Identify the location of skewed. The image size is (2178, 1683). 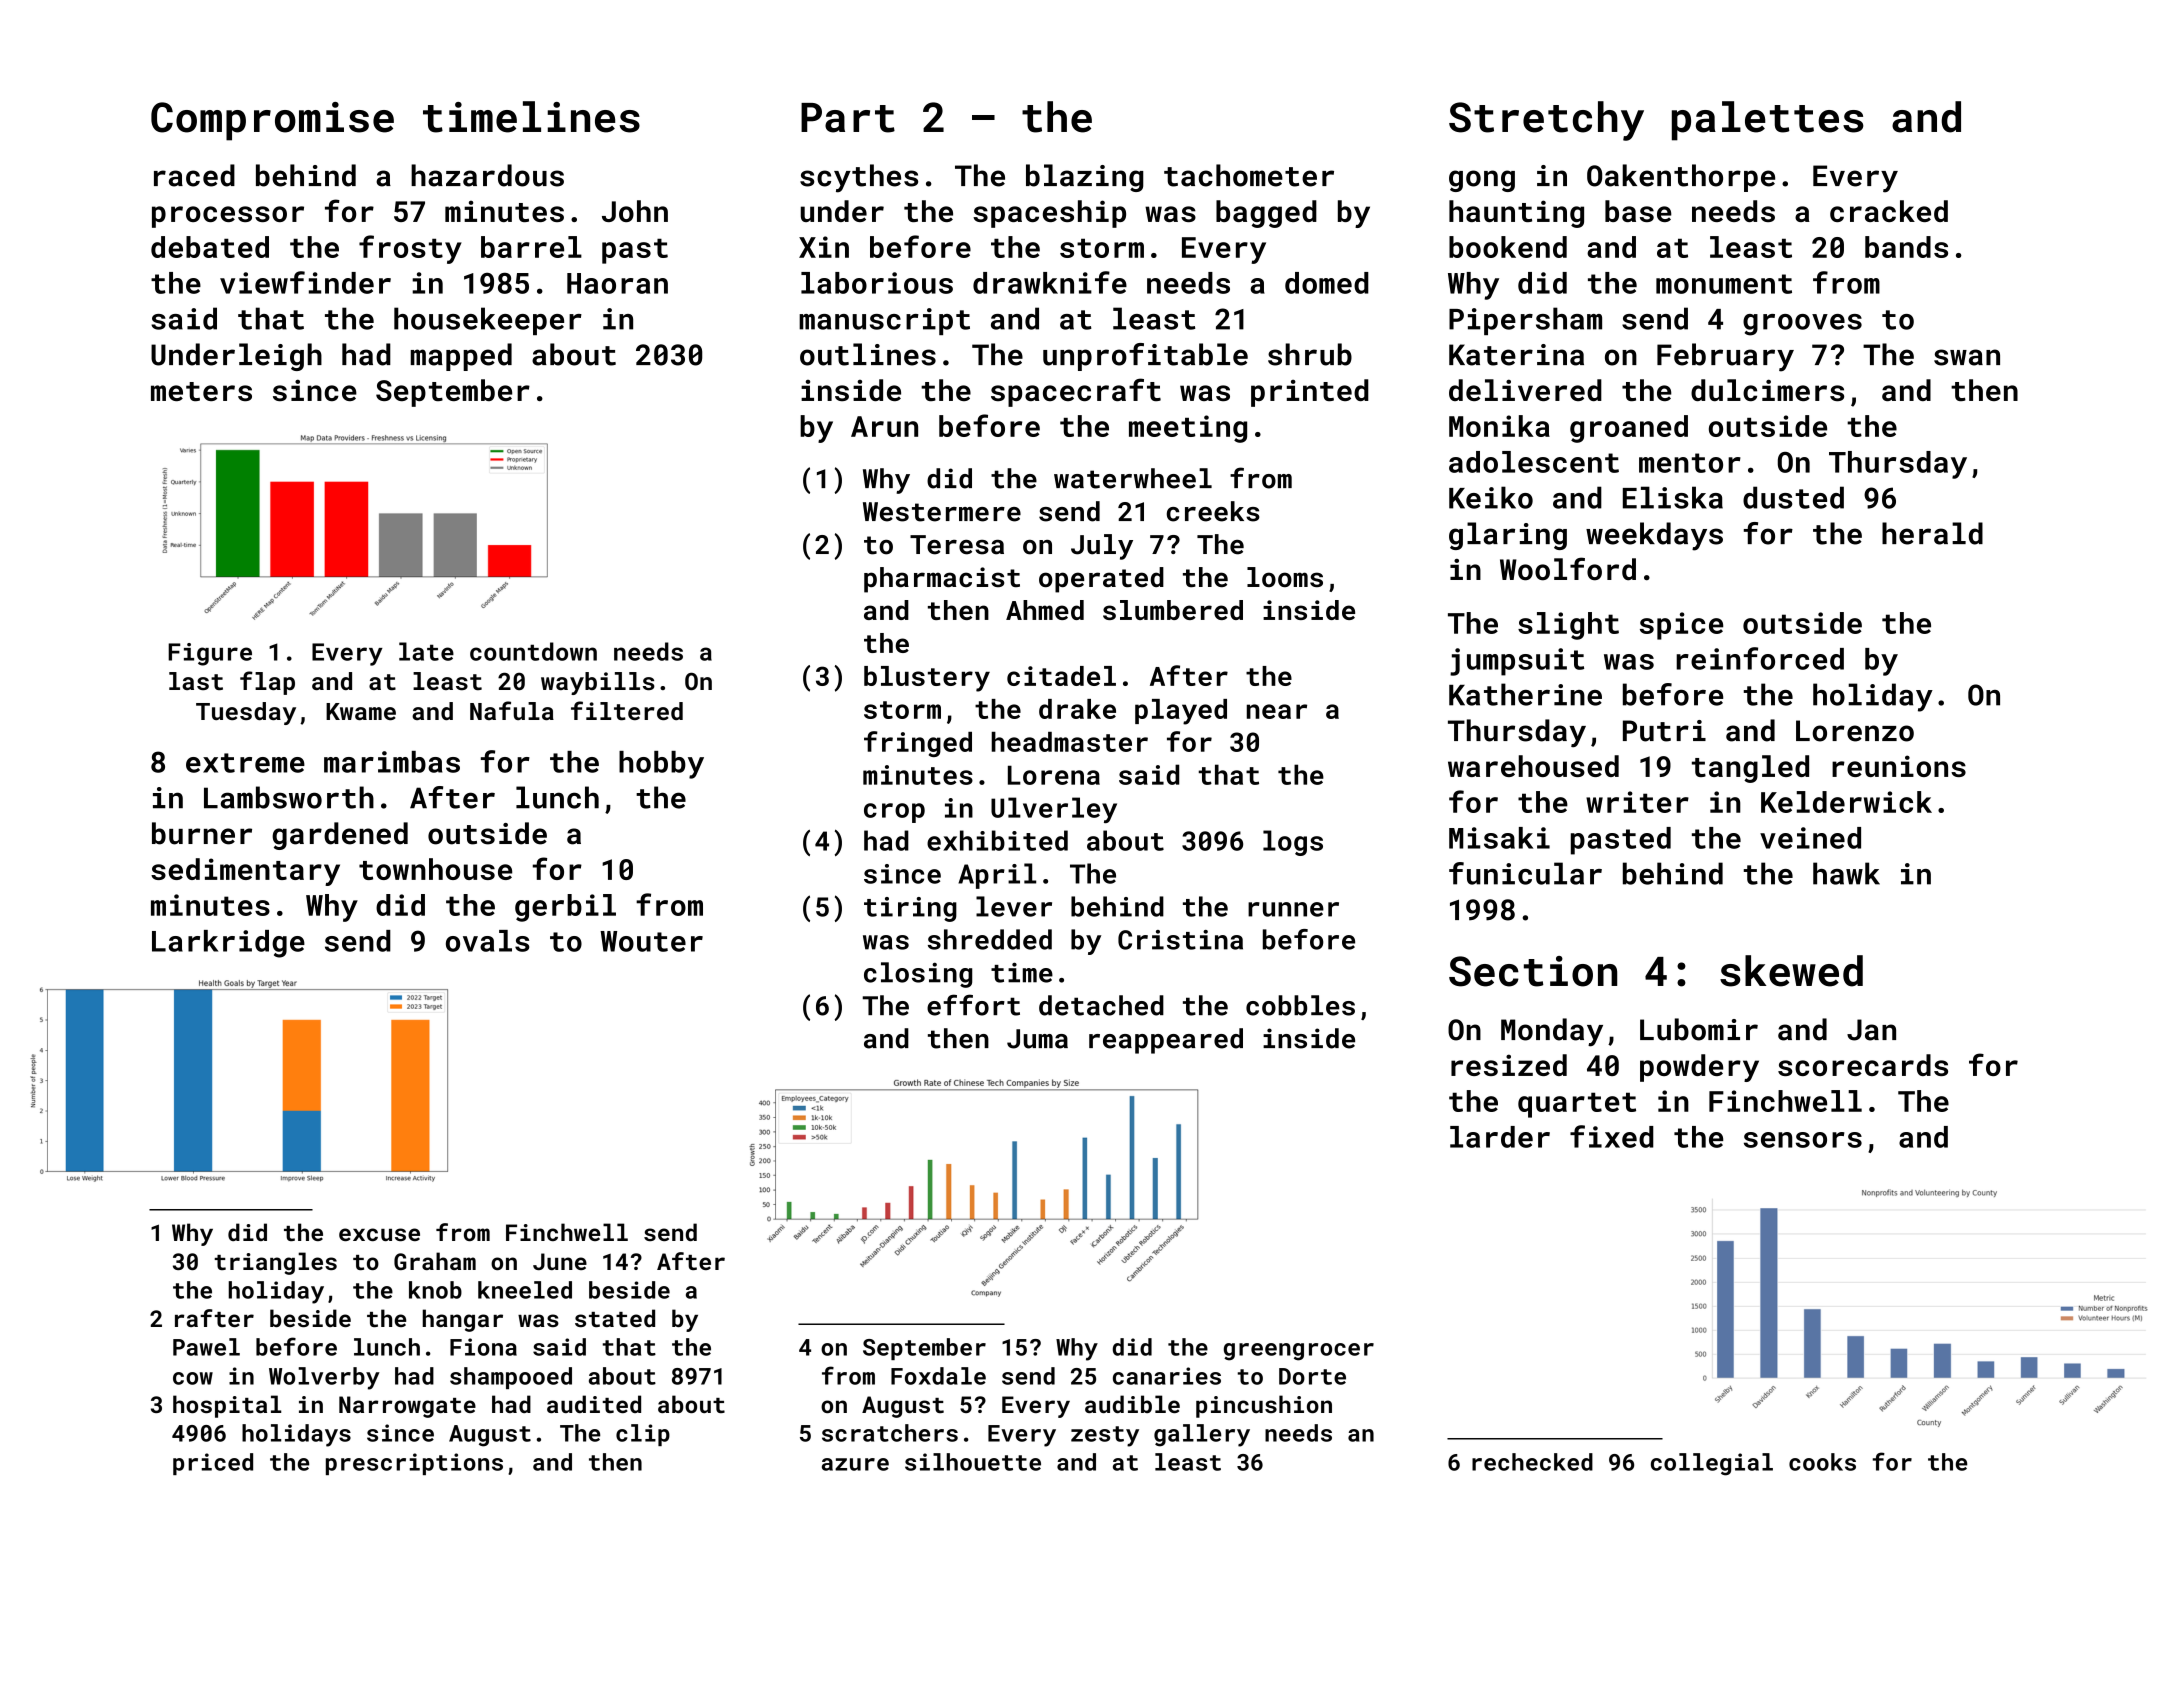
(1791, 971).
